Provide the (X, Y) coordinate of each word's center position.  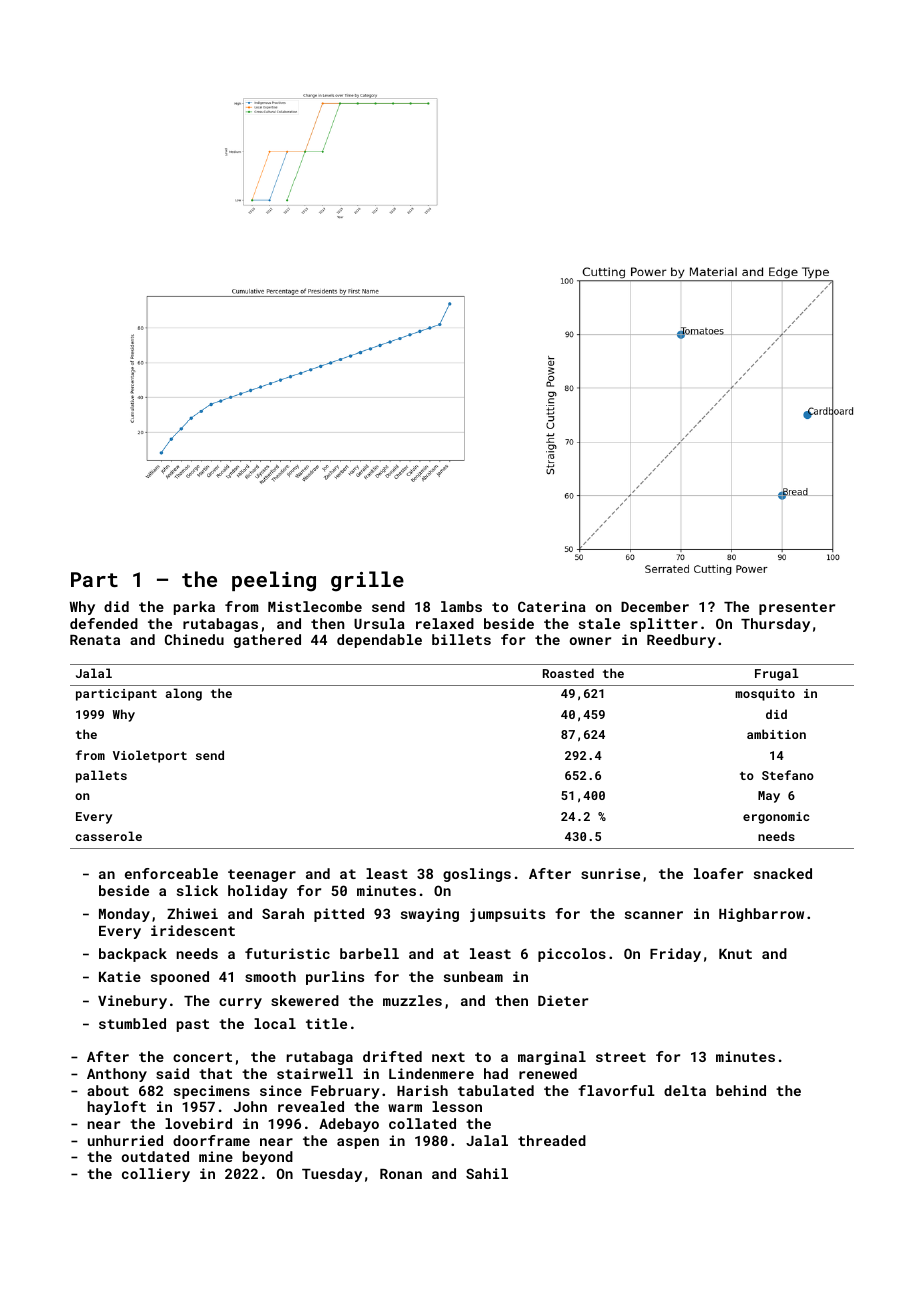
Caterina (552, 606)
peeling (274, 581)
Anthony (117, 1075)
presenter (797, 608)
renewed (548, 1073)
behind (741, 1090)
